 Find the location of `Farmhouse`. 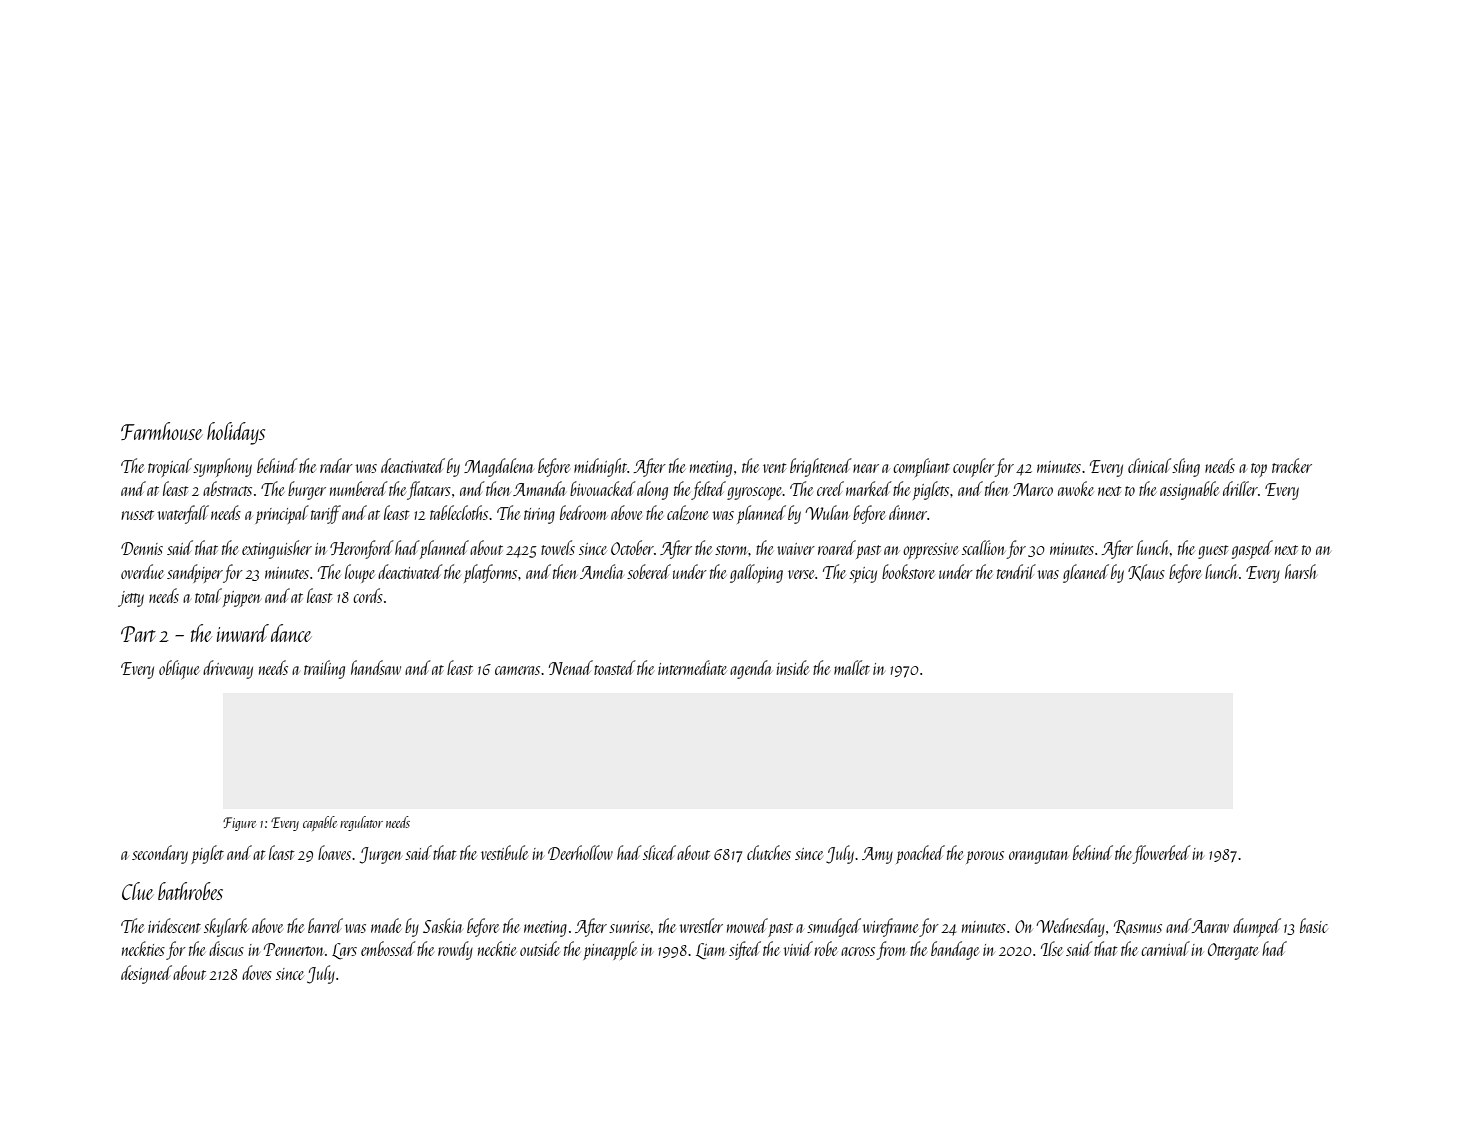

Farmhouse is located at coordinates (162, 431).
